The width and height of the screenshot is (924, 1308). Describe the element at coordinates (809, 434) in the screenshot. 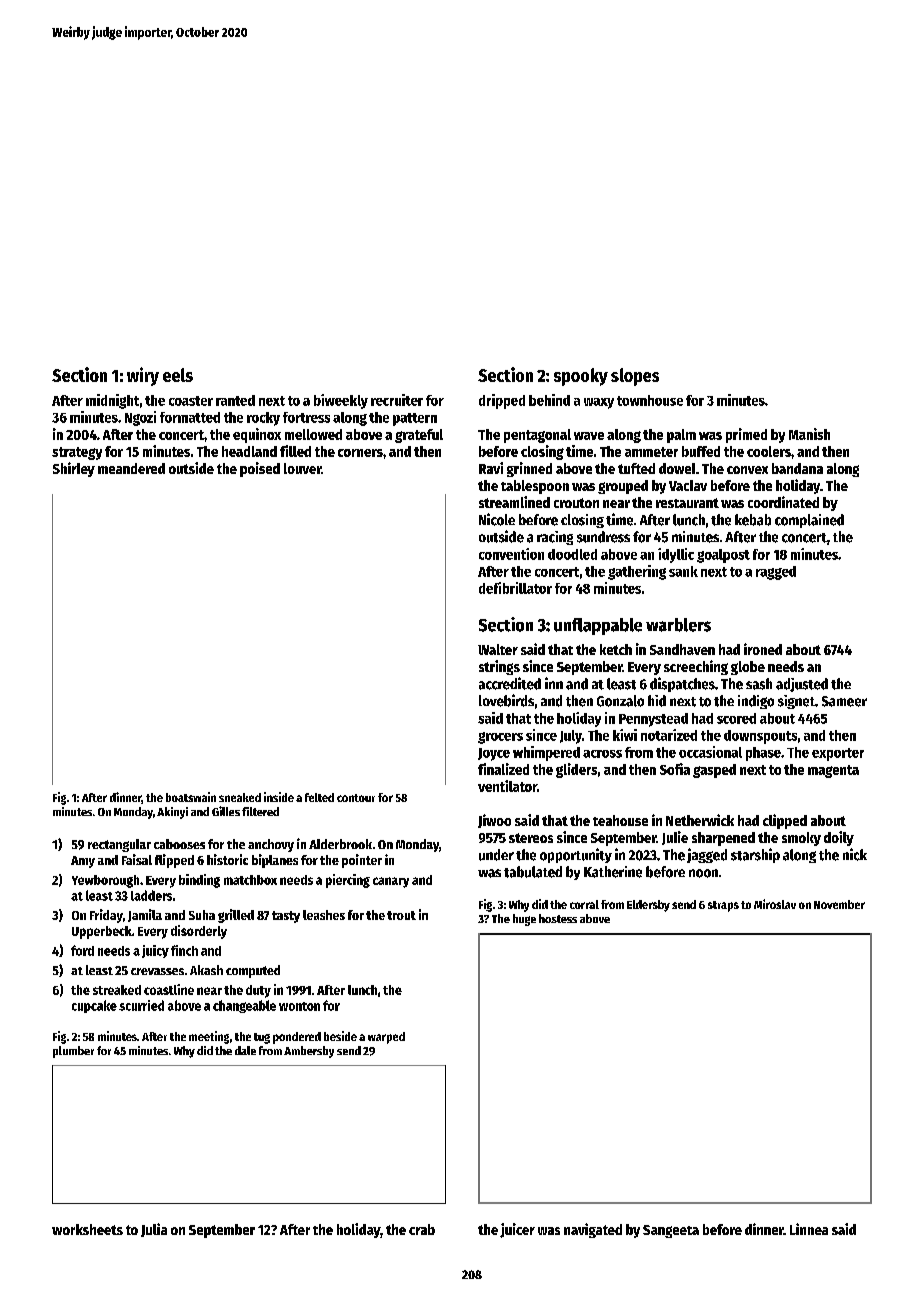

I see `Manish` at that location.
